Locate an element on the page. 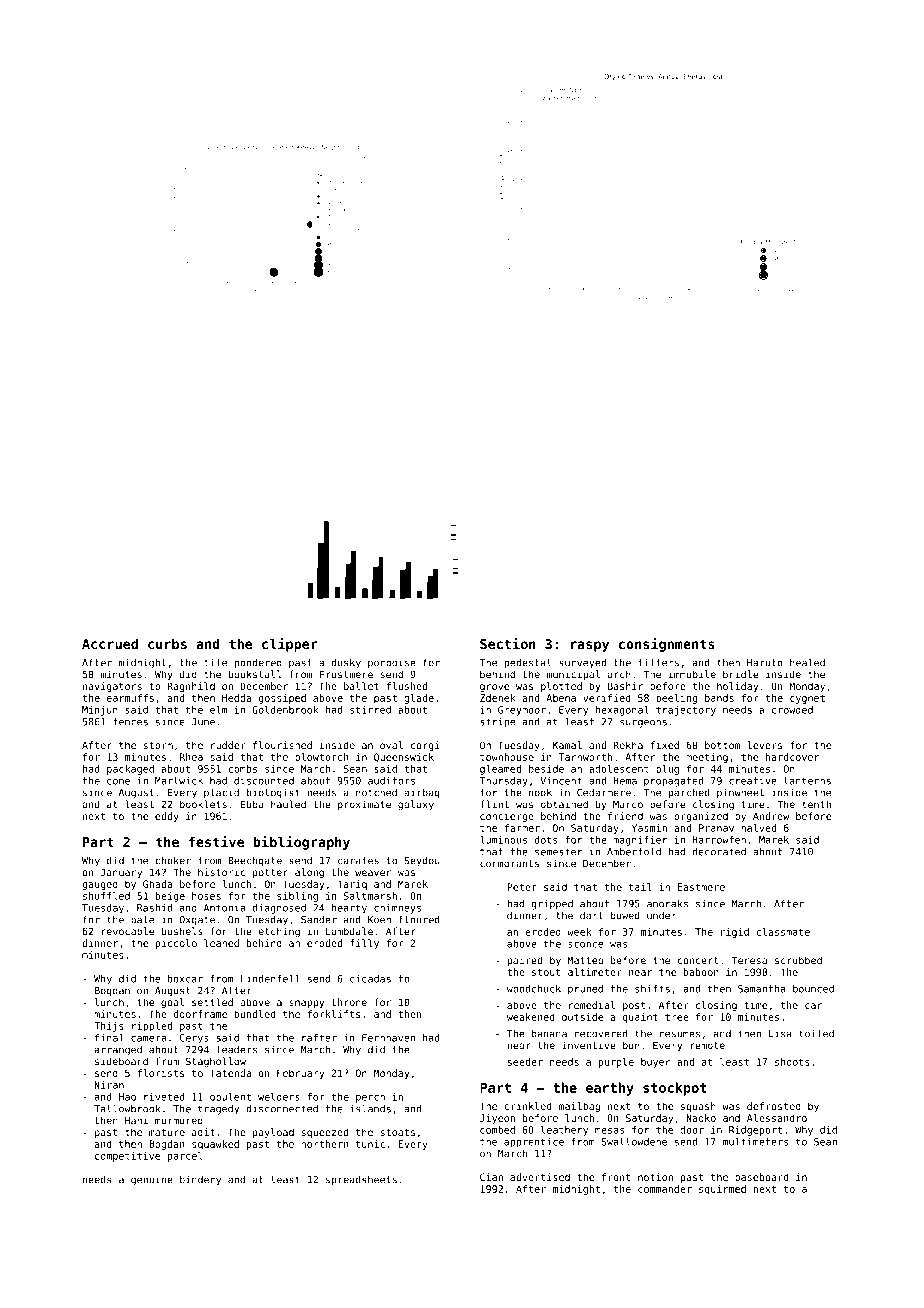  ballet is located at coordinates (361, 686).
